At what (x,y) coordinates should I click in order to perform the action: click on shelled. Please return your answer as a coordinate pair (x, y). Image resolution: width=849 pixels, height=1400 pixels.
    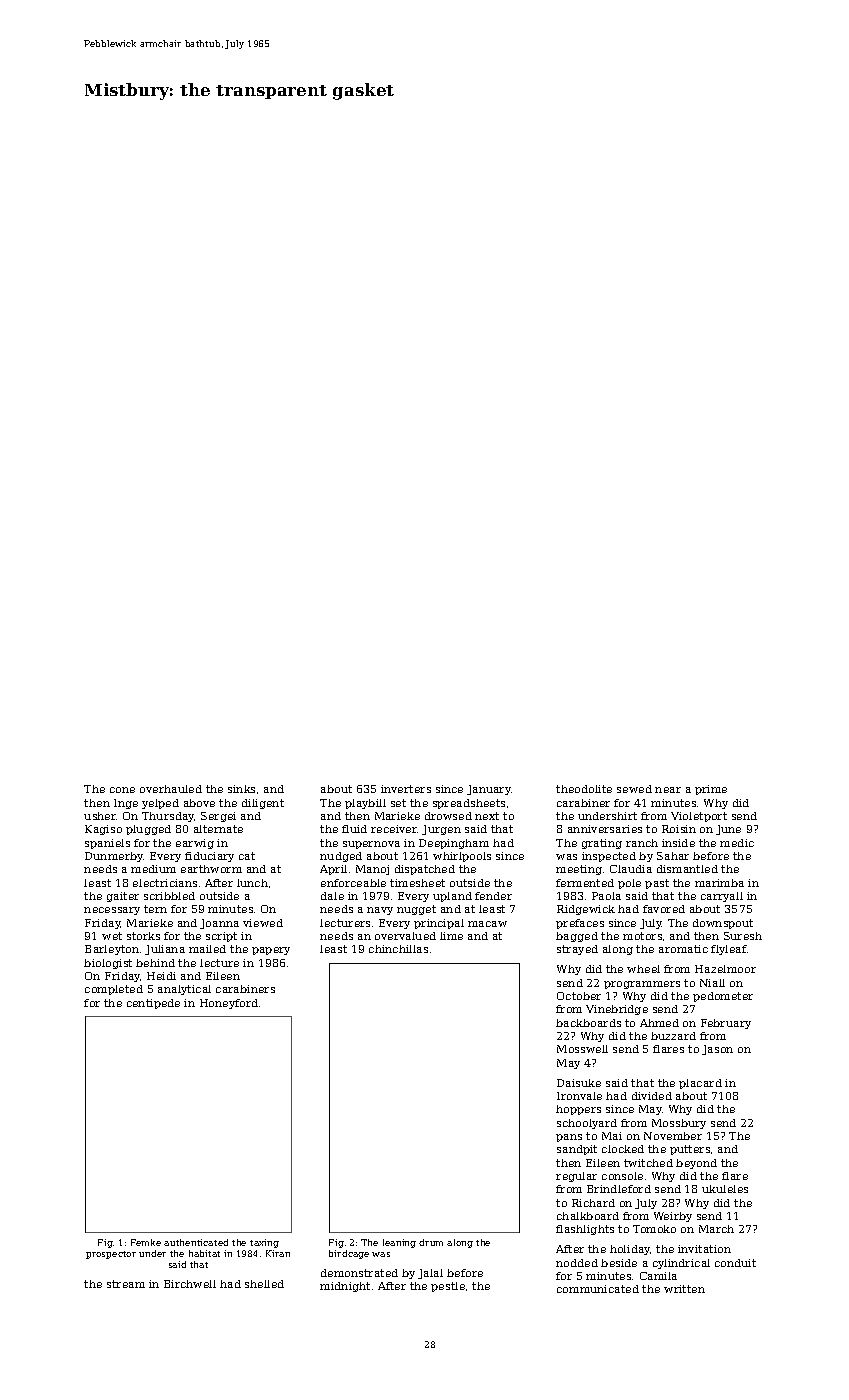
    Looking at the image, I should click on (264, 1284).
